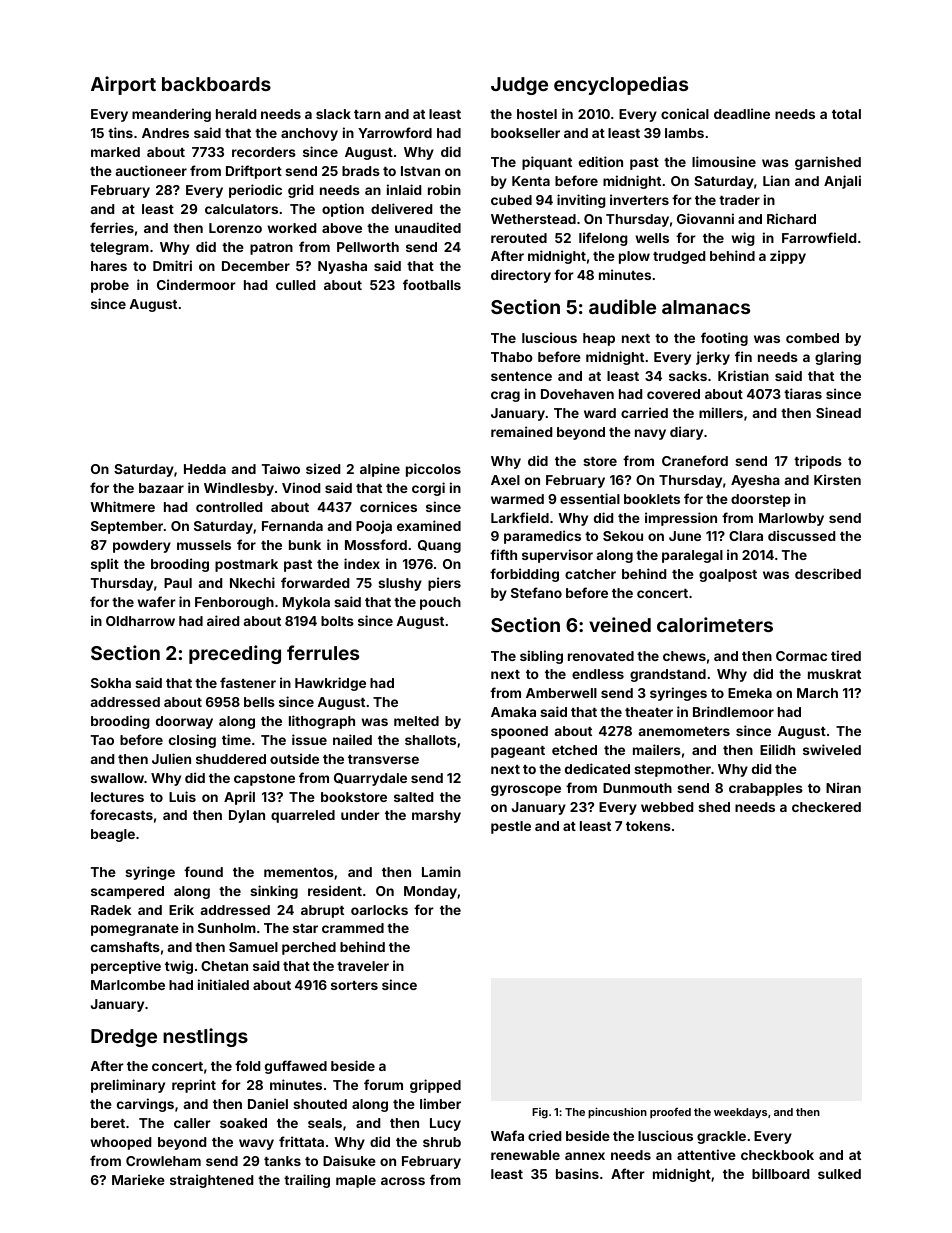 The image size is (952, 1233). What do you see at coordinates (846, 114) in the image?
I see `total` at bounding box center [846, 114].
